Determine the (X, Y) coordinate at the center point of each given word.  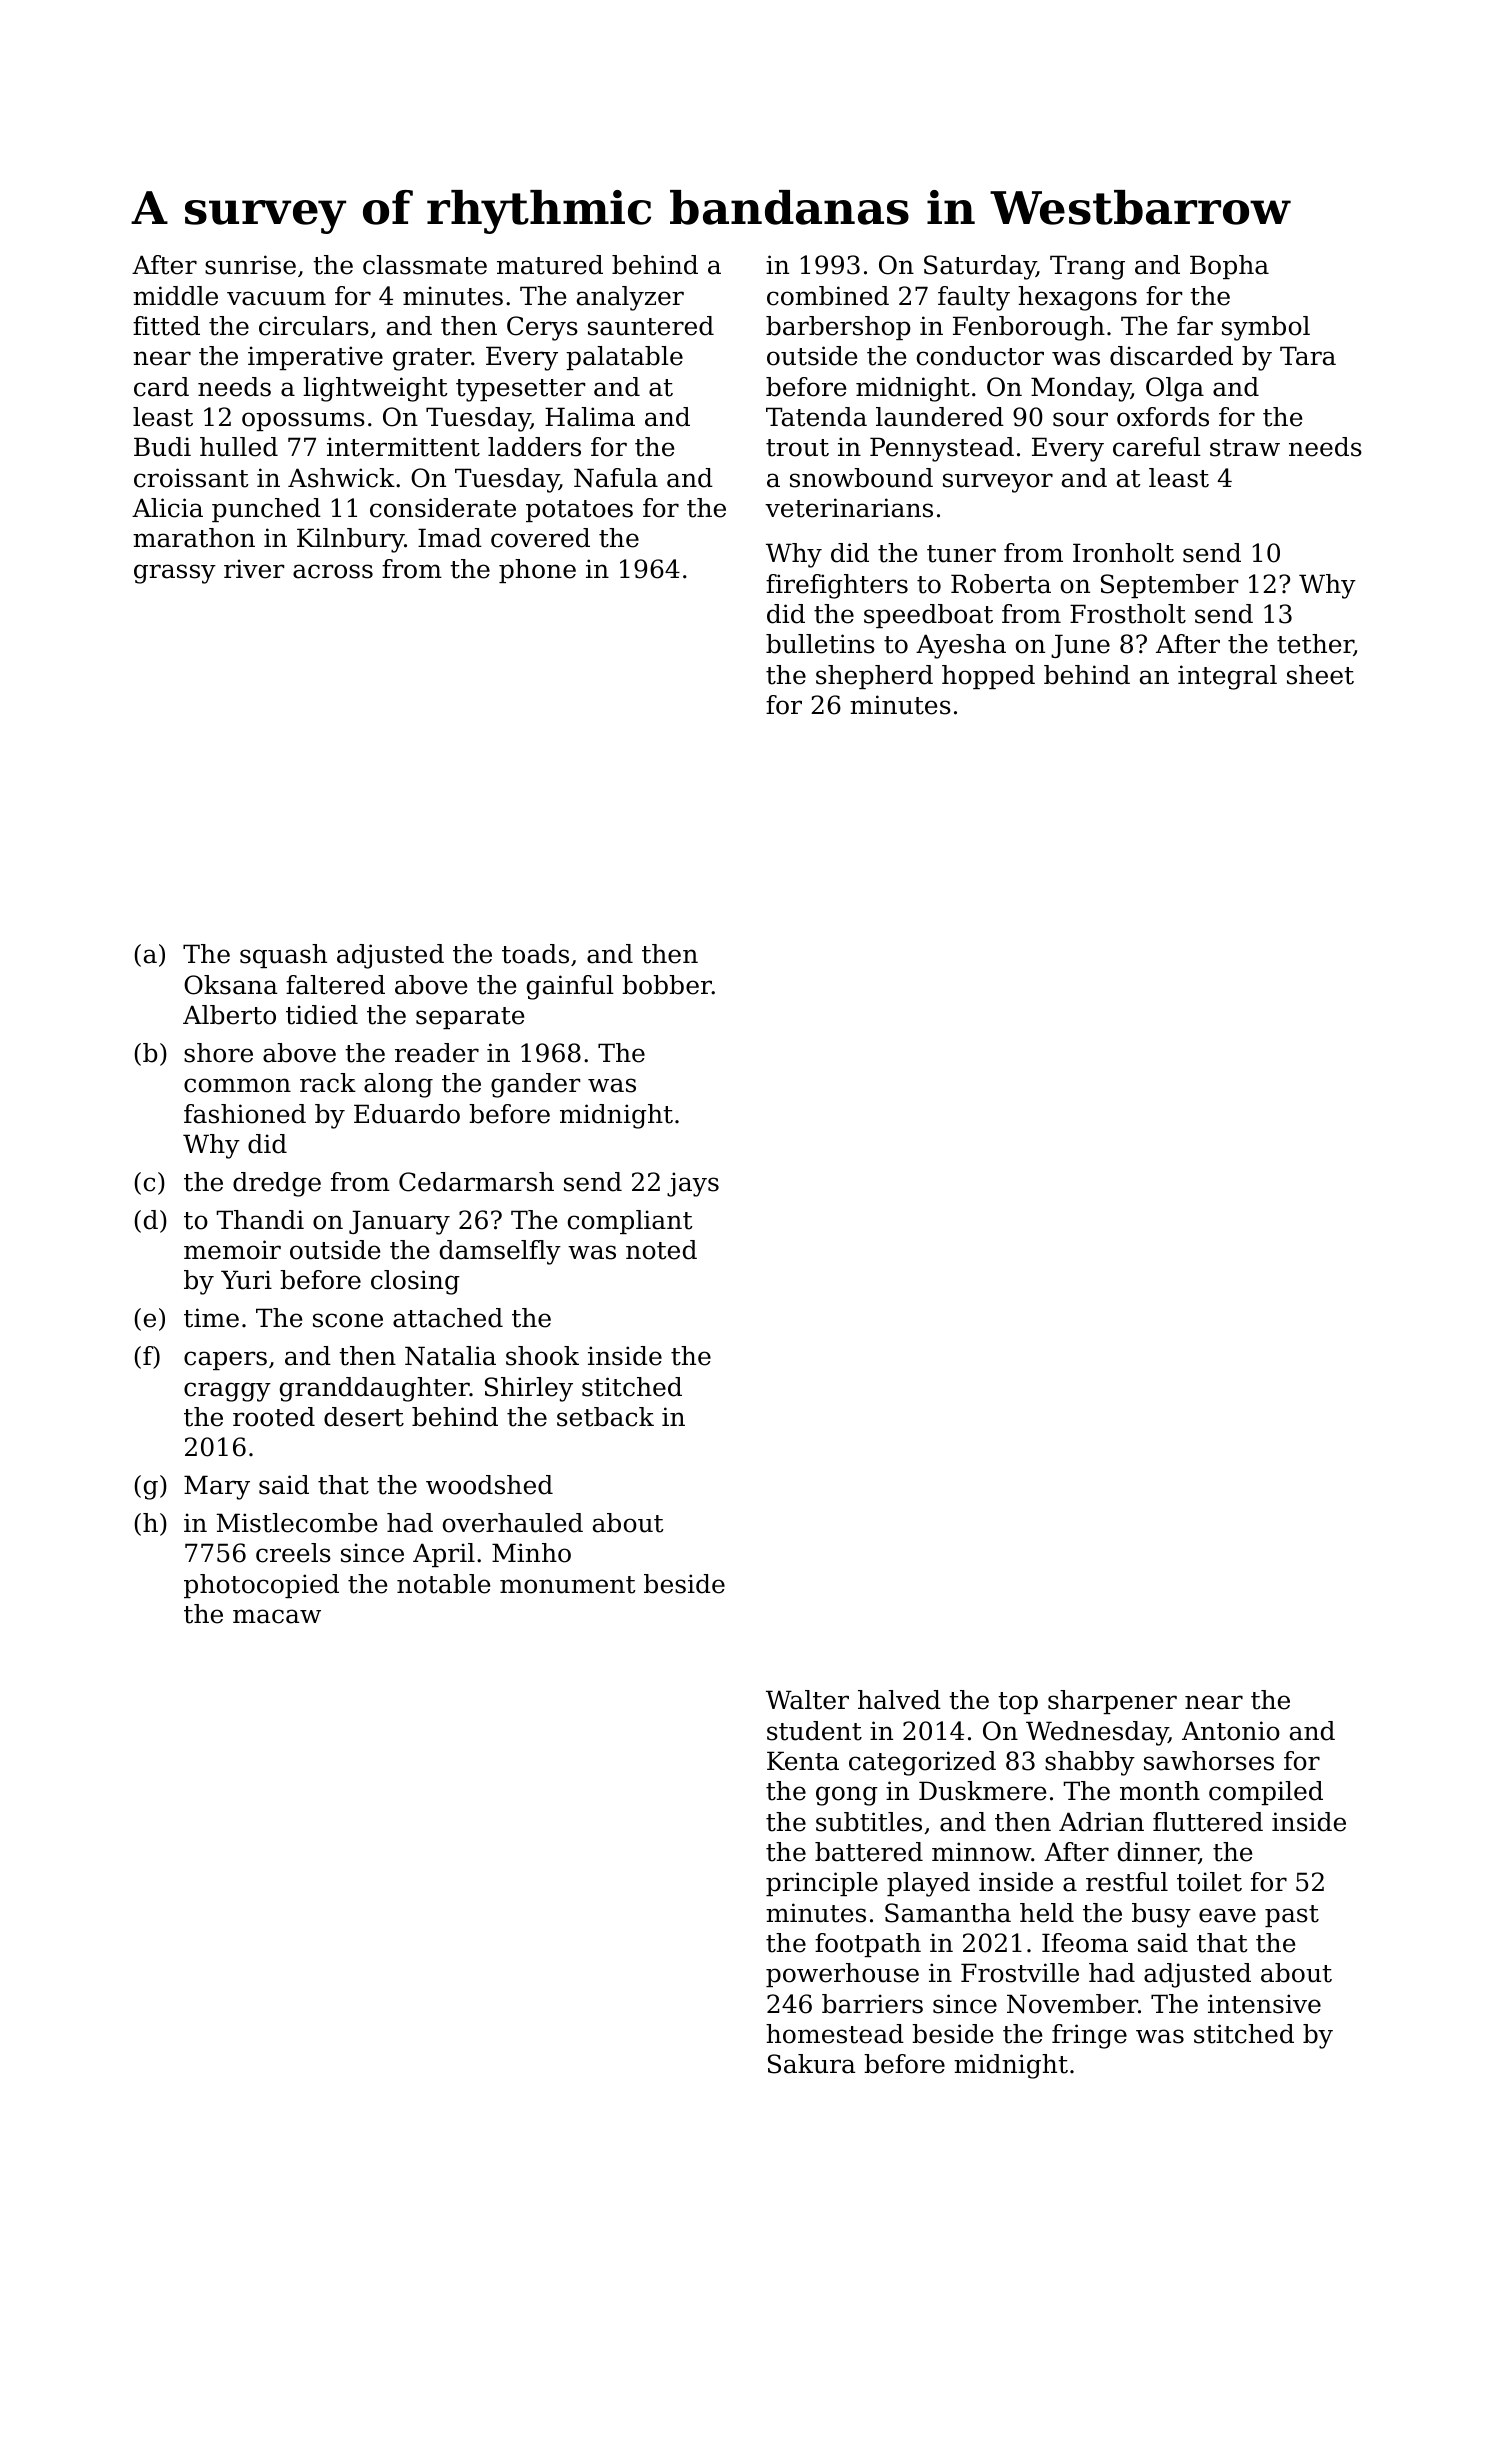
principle (822, 1884)
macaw (277, 1616)
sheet (1320, 675)
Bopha (1229, 267)
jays (693, 1184)
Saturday (980, 267)
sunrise (250, 265)
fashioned (245, 1114)
